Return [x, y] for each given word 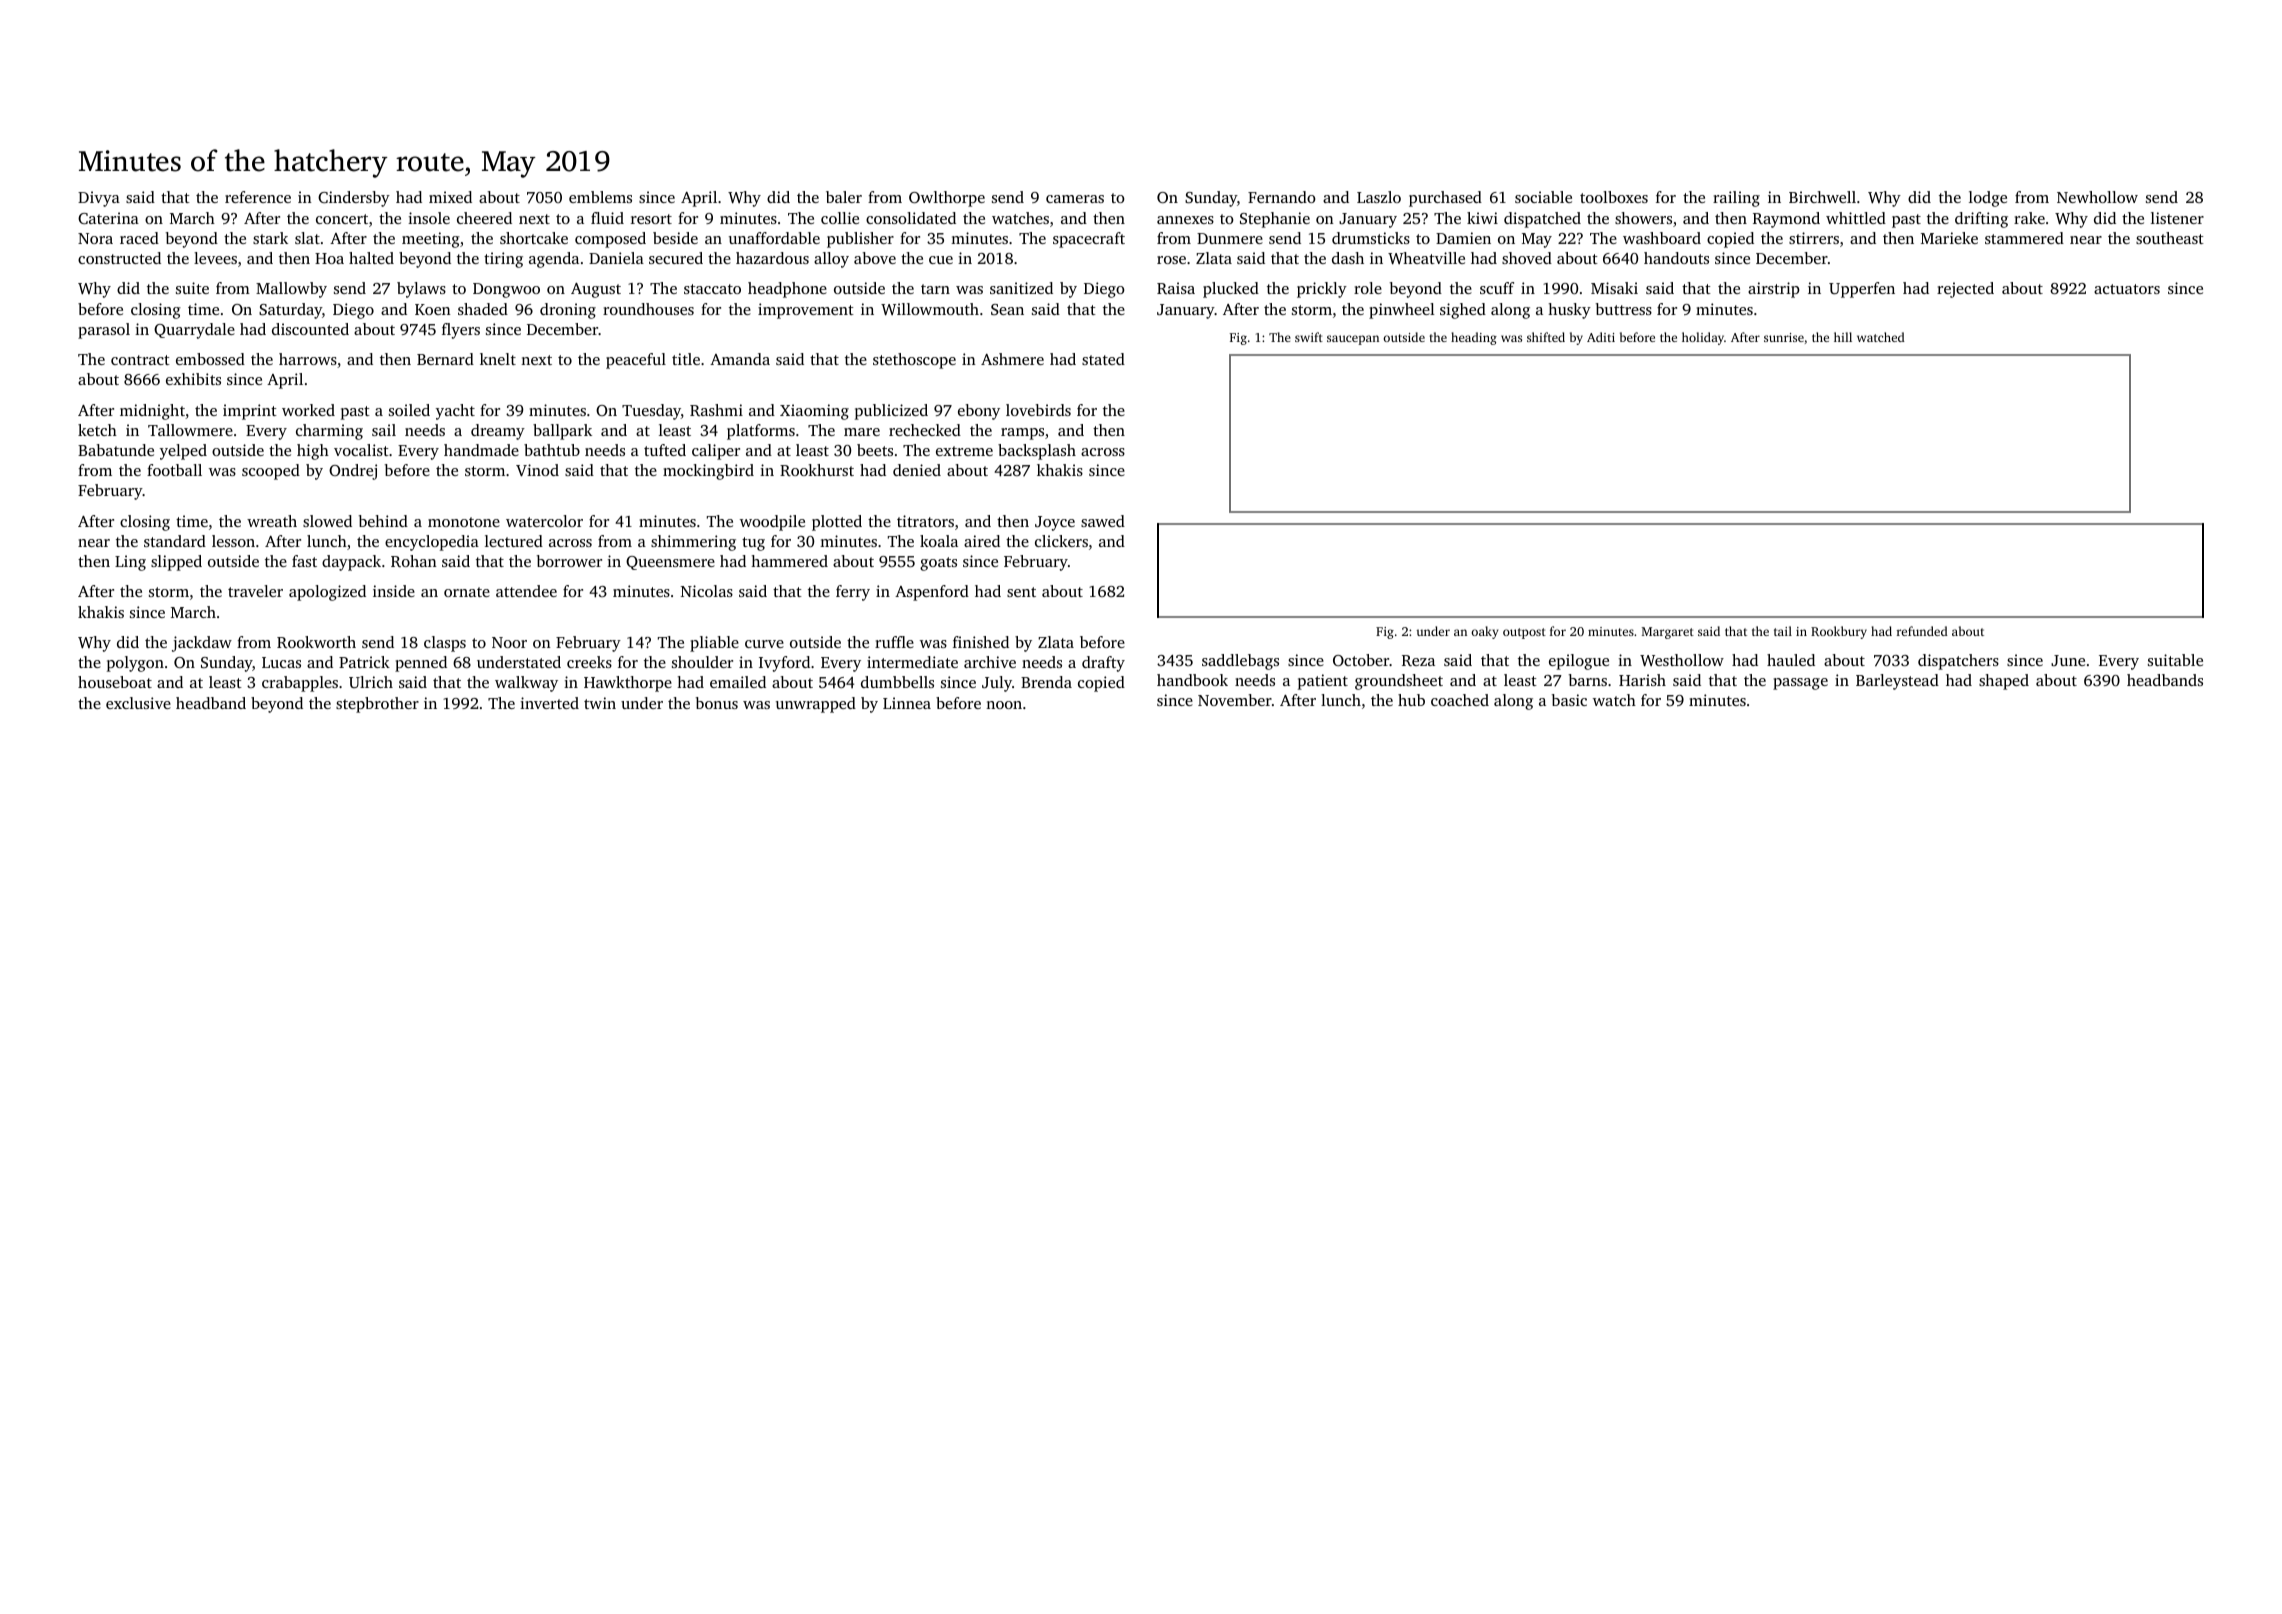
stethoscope [914, 361]
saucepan [1353, 340]
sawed [1103, 521]
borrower [569, 561]
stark [270, 238]
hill [1843, 337]
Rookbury [1839, 632]
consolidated [911, 218]
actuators [2127, 289]
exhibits [193, 379]
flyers [461, 331]
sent [1021, 592]
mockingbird [708, 472]
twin [600, 703]
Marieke [1949, 238]
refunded [1922, 631]
